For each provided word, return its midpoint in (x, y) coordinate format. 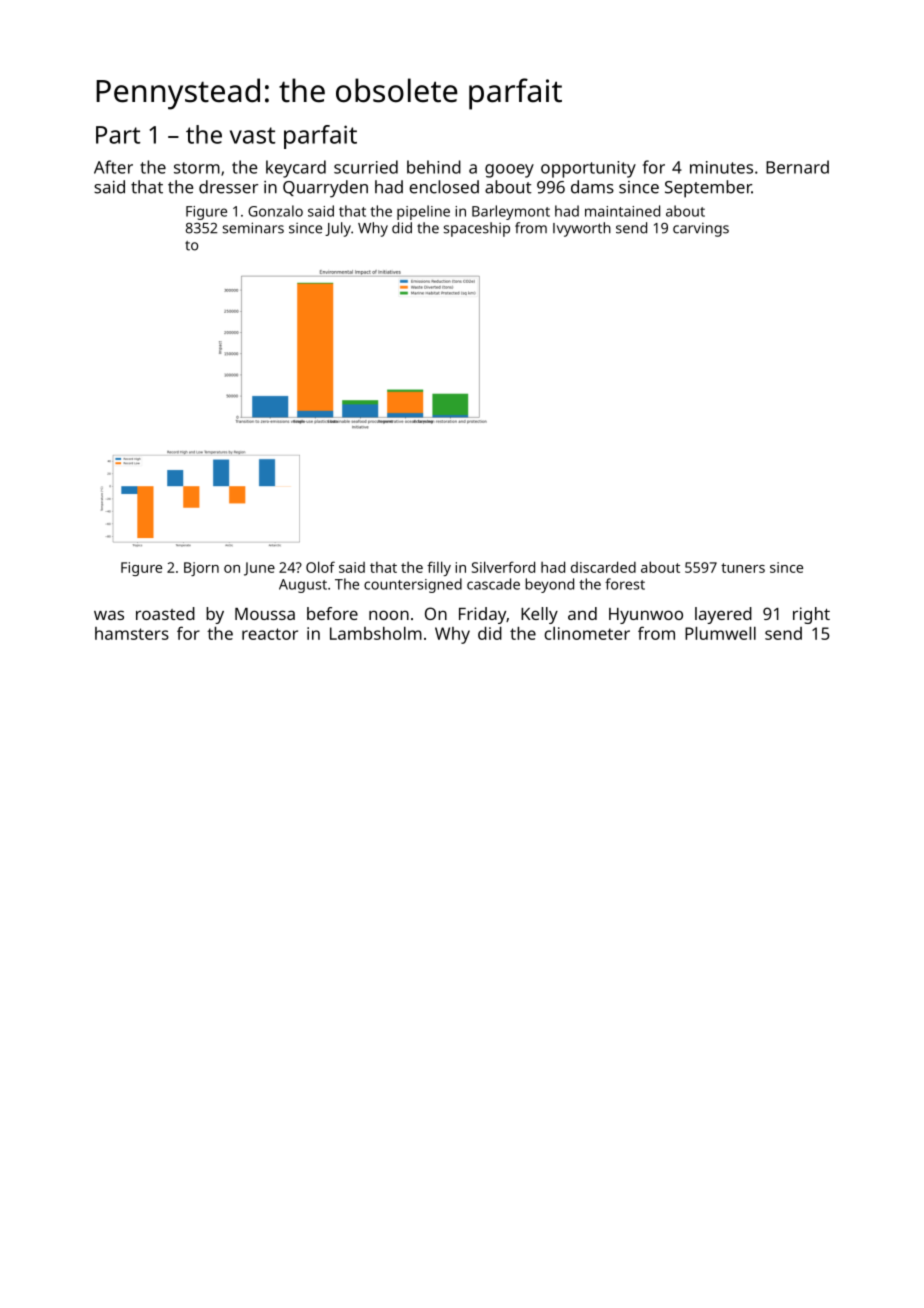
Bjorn (201, 569)
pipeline (423, 212)
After (113, 167)
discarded (603, 567)
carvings (701, 229)
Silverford (503, 567)
